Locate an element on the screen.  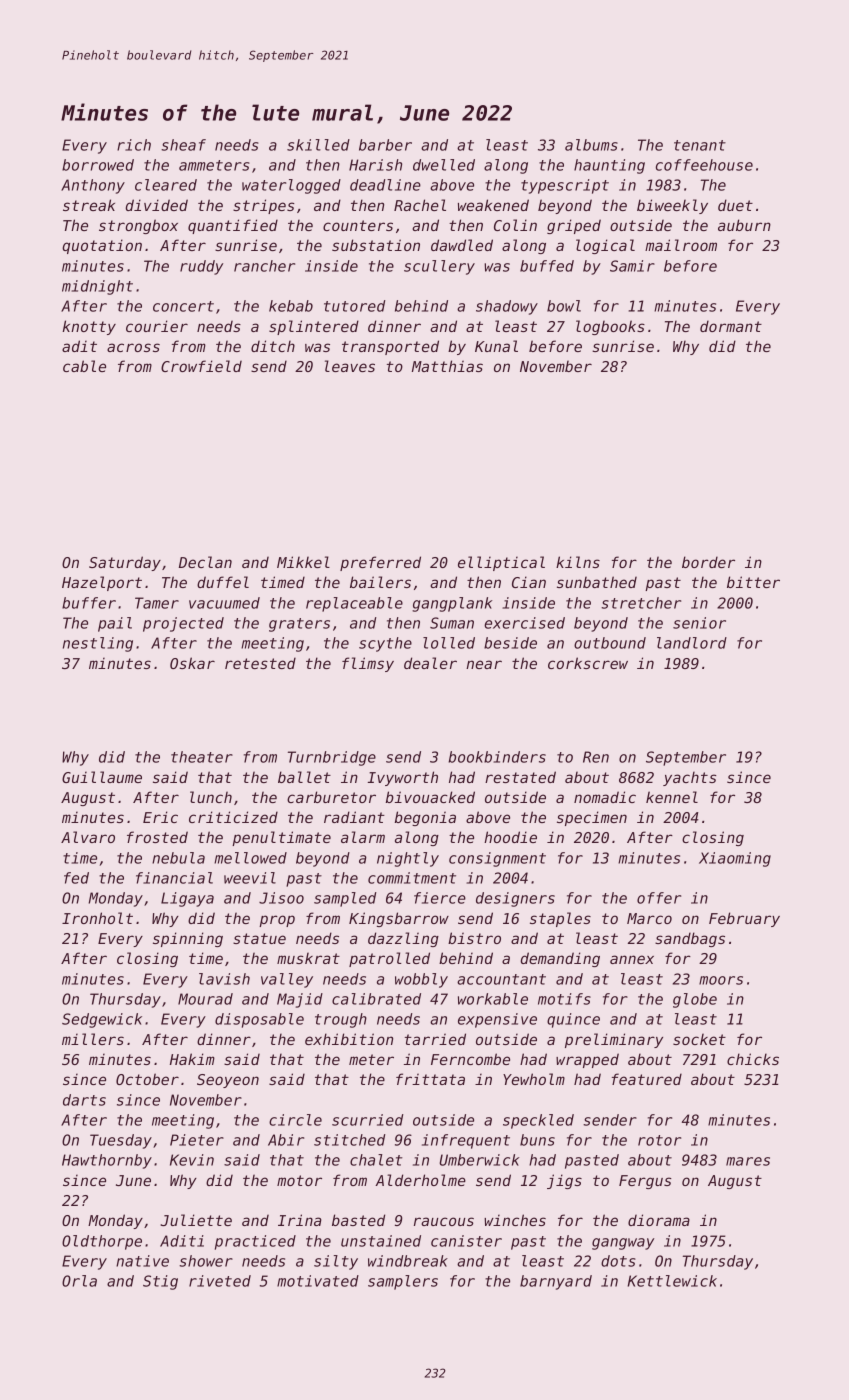
preferred is located at coordinates (380, 563).
